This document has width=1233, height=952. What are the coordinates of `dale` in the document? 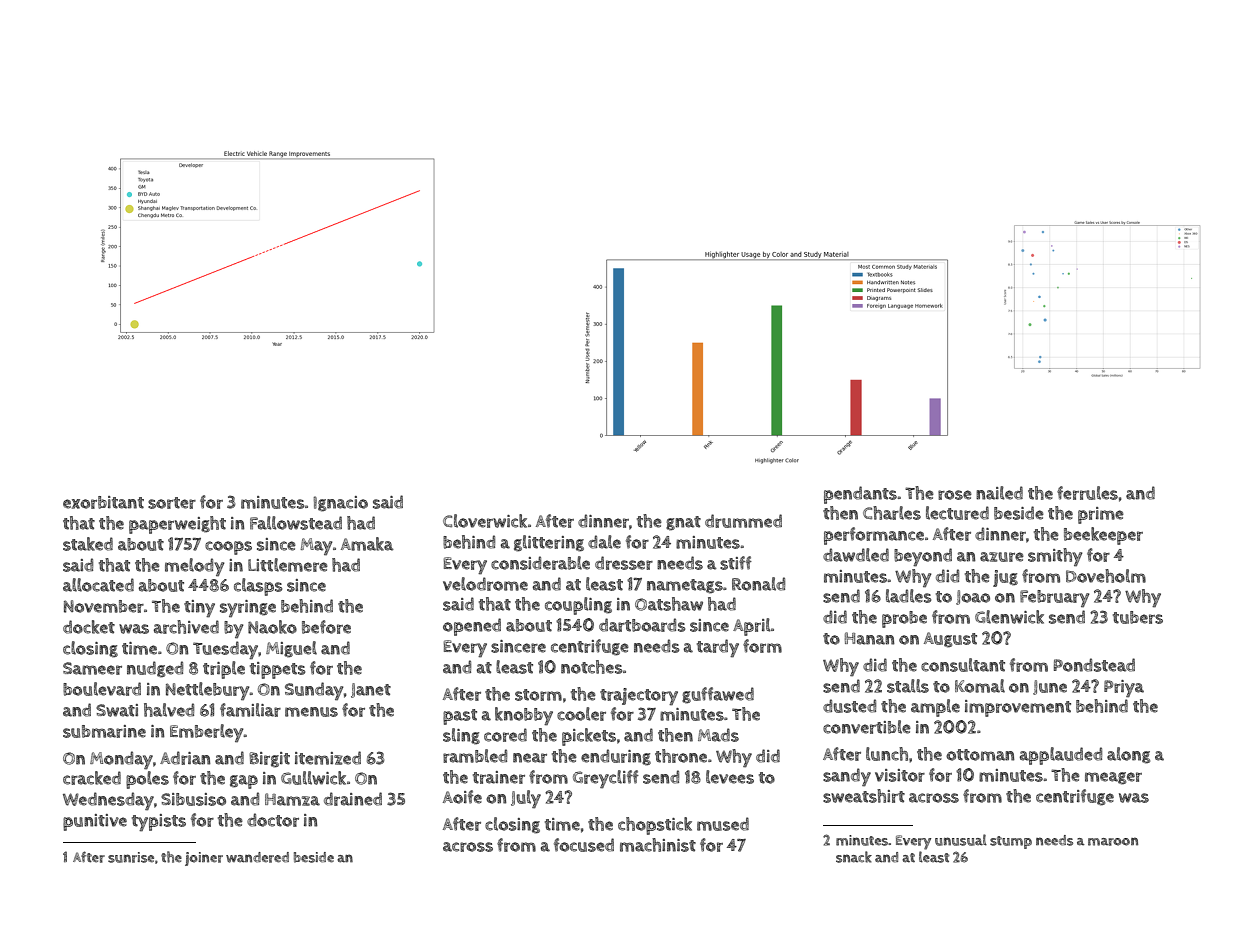 It's located at (604, 542).
